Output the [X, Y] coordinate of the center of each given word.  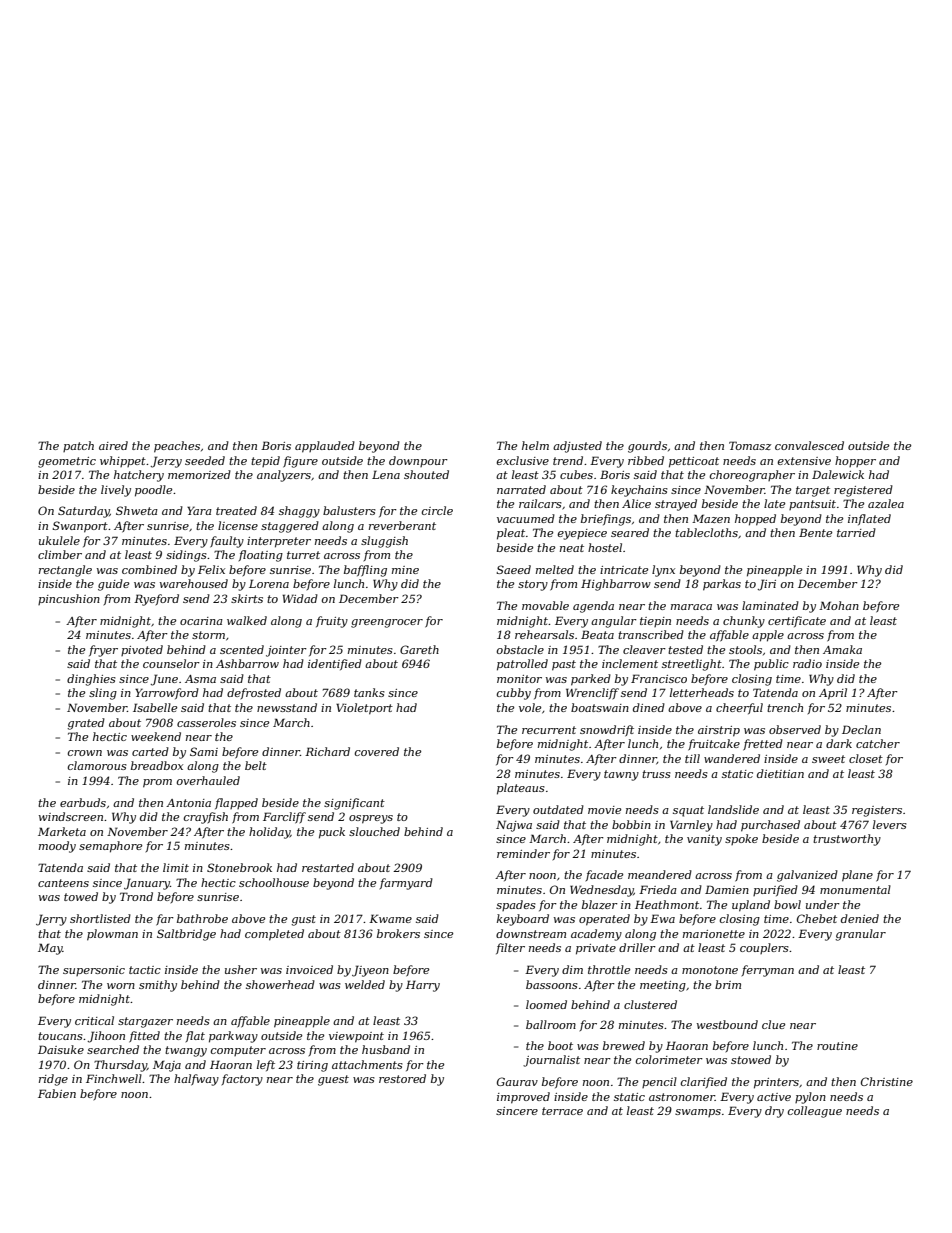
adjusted [577, 447]
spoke [741, 839]
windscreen [71, 816]
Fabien [57, 1093]
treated [236, 510]
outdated [558, 809]
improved [523, 1098]
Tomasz [750, 445]
